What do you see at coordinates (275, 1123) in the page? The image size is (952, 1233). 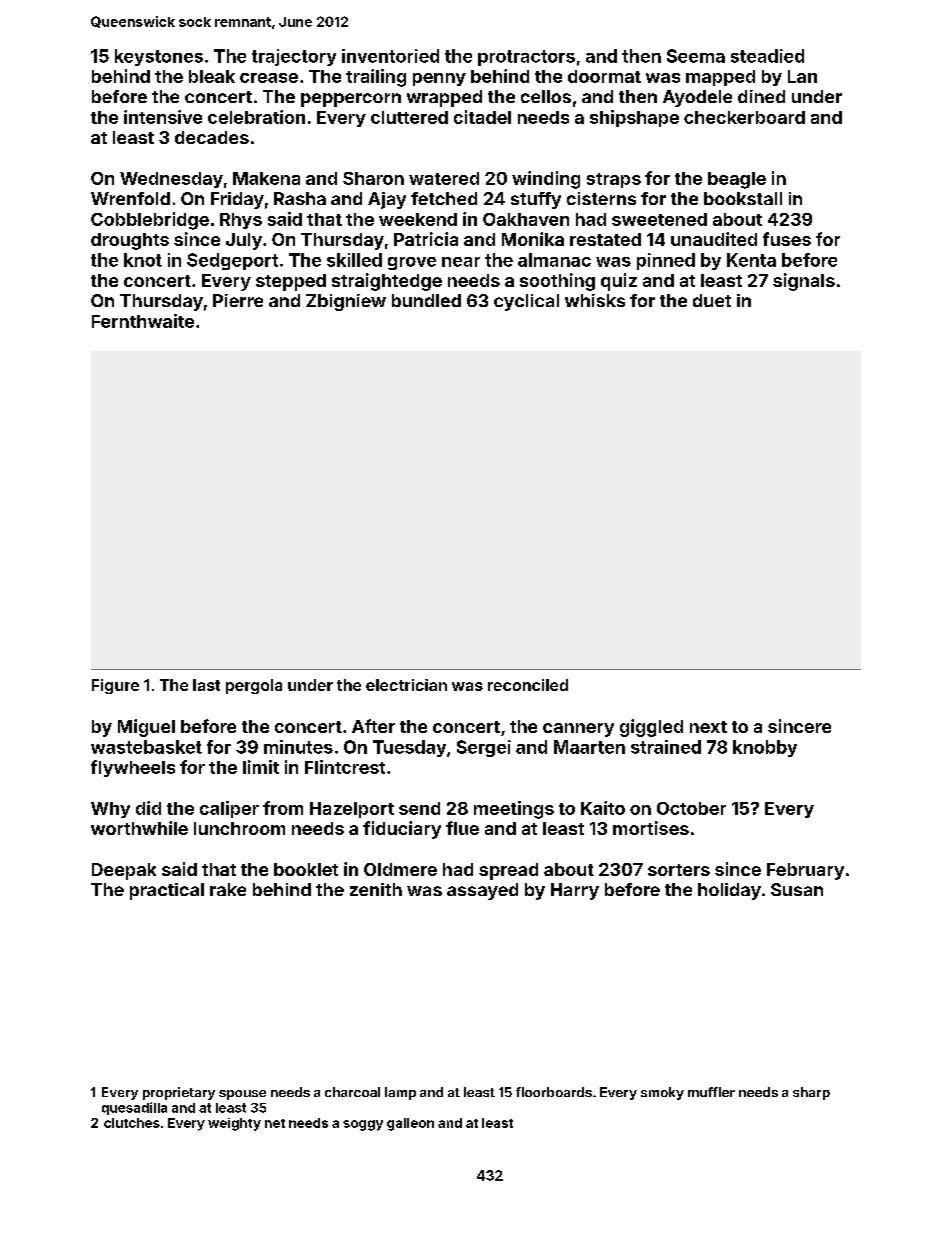 I see `net` at bounding box center [275, 1123].
